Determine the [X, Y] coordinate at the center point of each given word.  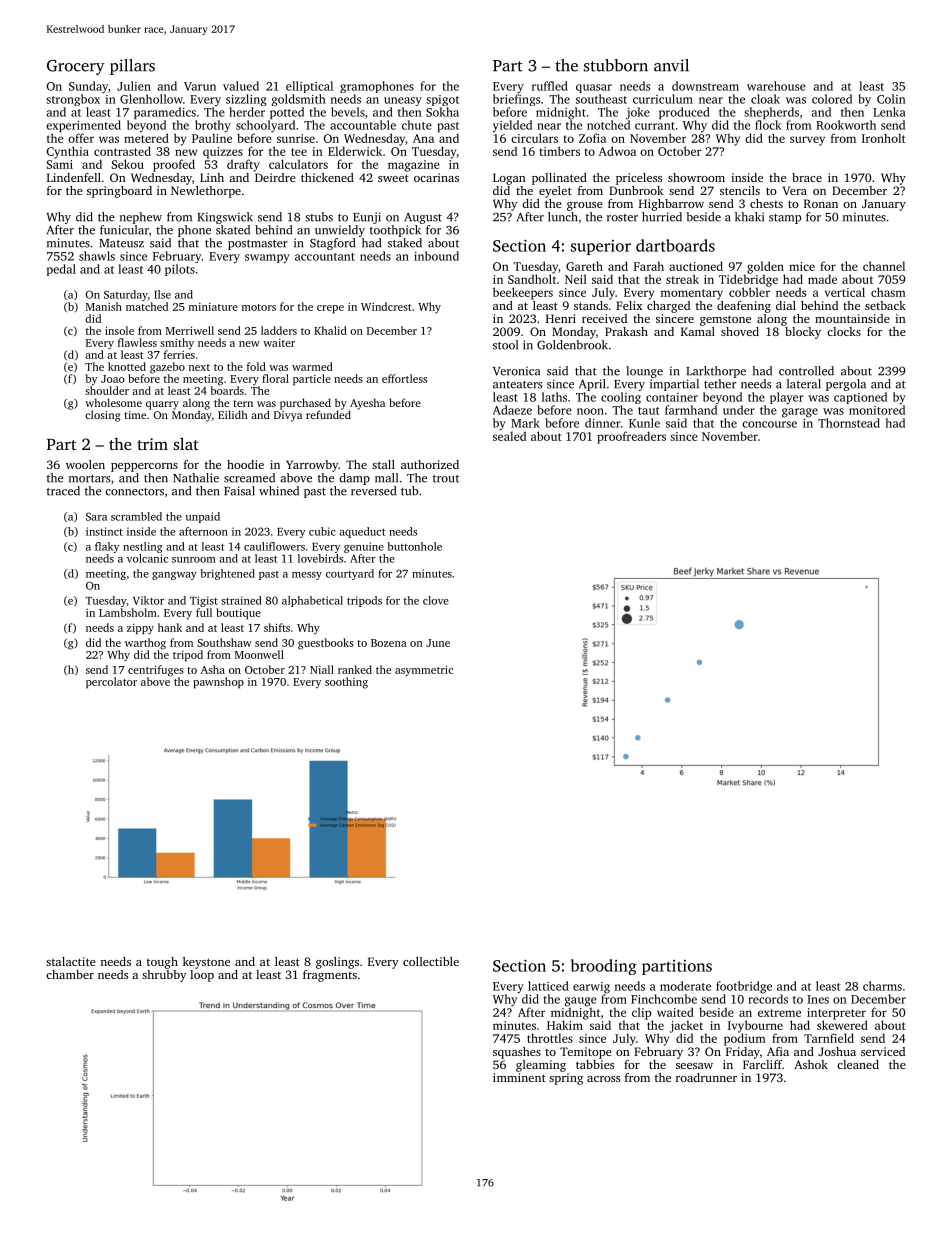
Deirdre [275, 177]
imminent [519, 1077]
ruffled [550, 86]
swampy [267, 259]
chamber [70, 974]
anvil [671, 65]
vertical [845, 292]
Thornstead [849, 423]
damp [354, 479]
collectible [431, 961]
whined [279, 491]
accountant [325, 257]
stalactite [71, 961]
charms [882, 986]
